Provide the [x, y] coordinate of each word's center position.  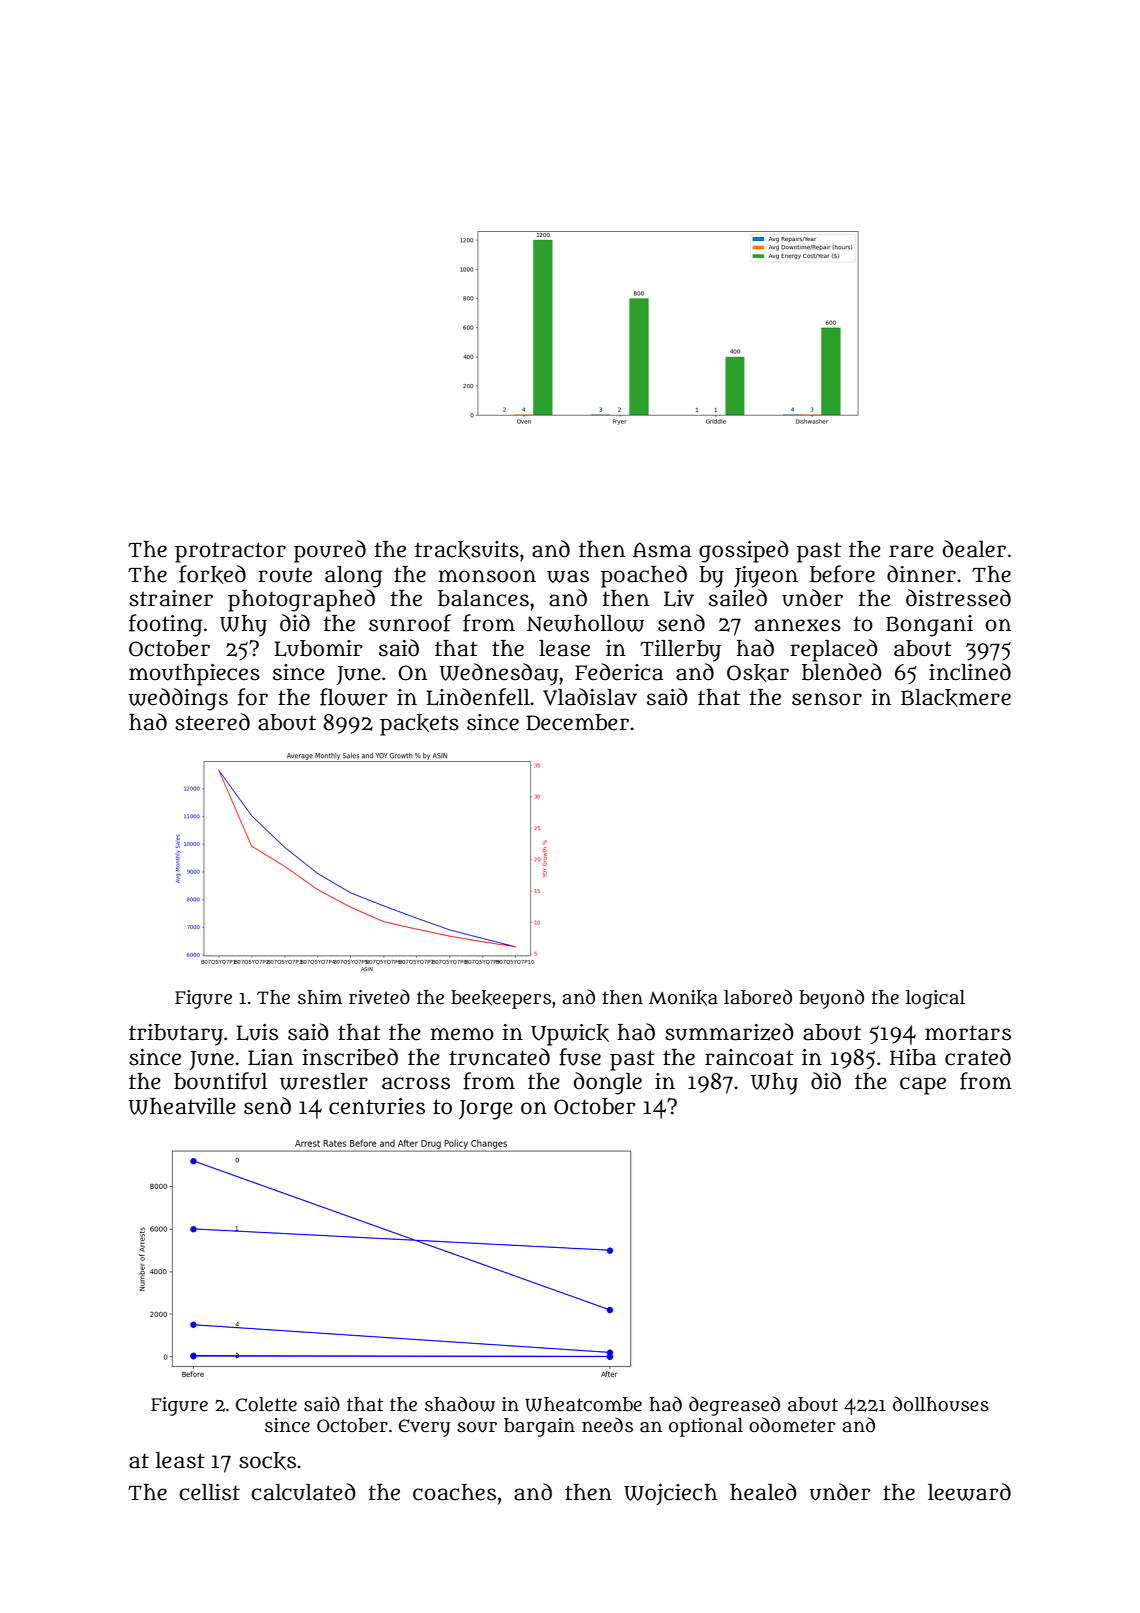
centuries [377, 1106]
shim [320, 997]
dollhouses [941, 1404]
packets [419, 725]
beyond [831, 999]
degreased [734, 1406]
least [180, 1460]
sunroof [410, 623]
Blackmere [956, 698]
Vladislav [590, 697]
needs [607, 1425]
